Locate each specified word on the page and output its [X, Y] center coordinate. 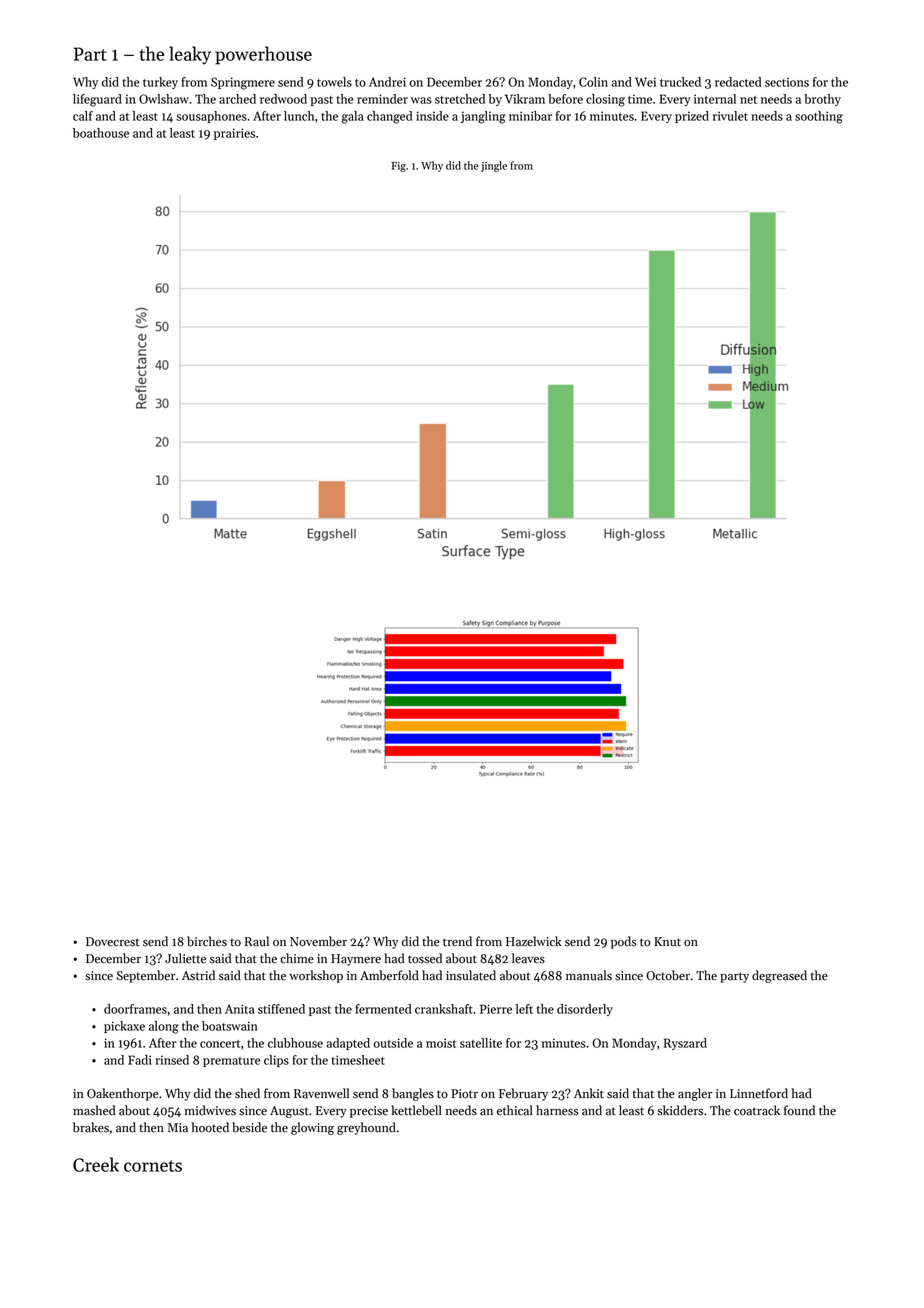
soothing [819, 117]
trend [457, 941]
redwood [283, 99]
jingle [494, 166]
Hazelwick [534, 941]
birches [207, 941]
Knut [667, 942]
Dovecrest [112, 942]
